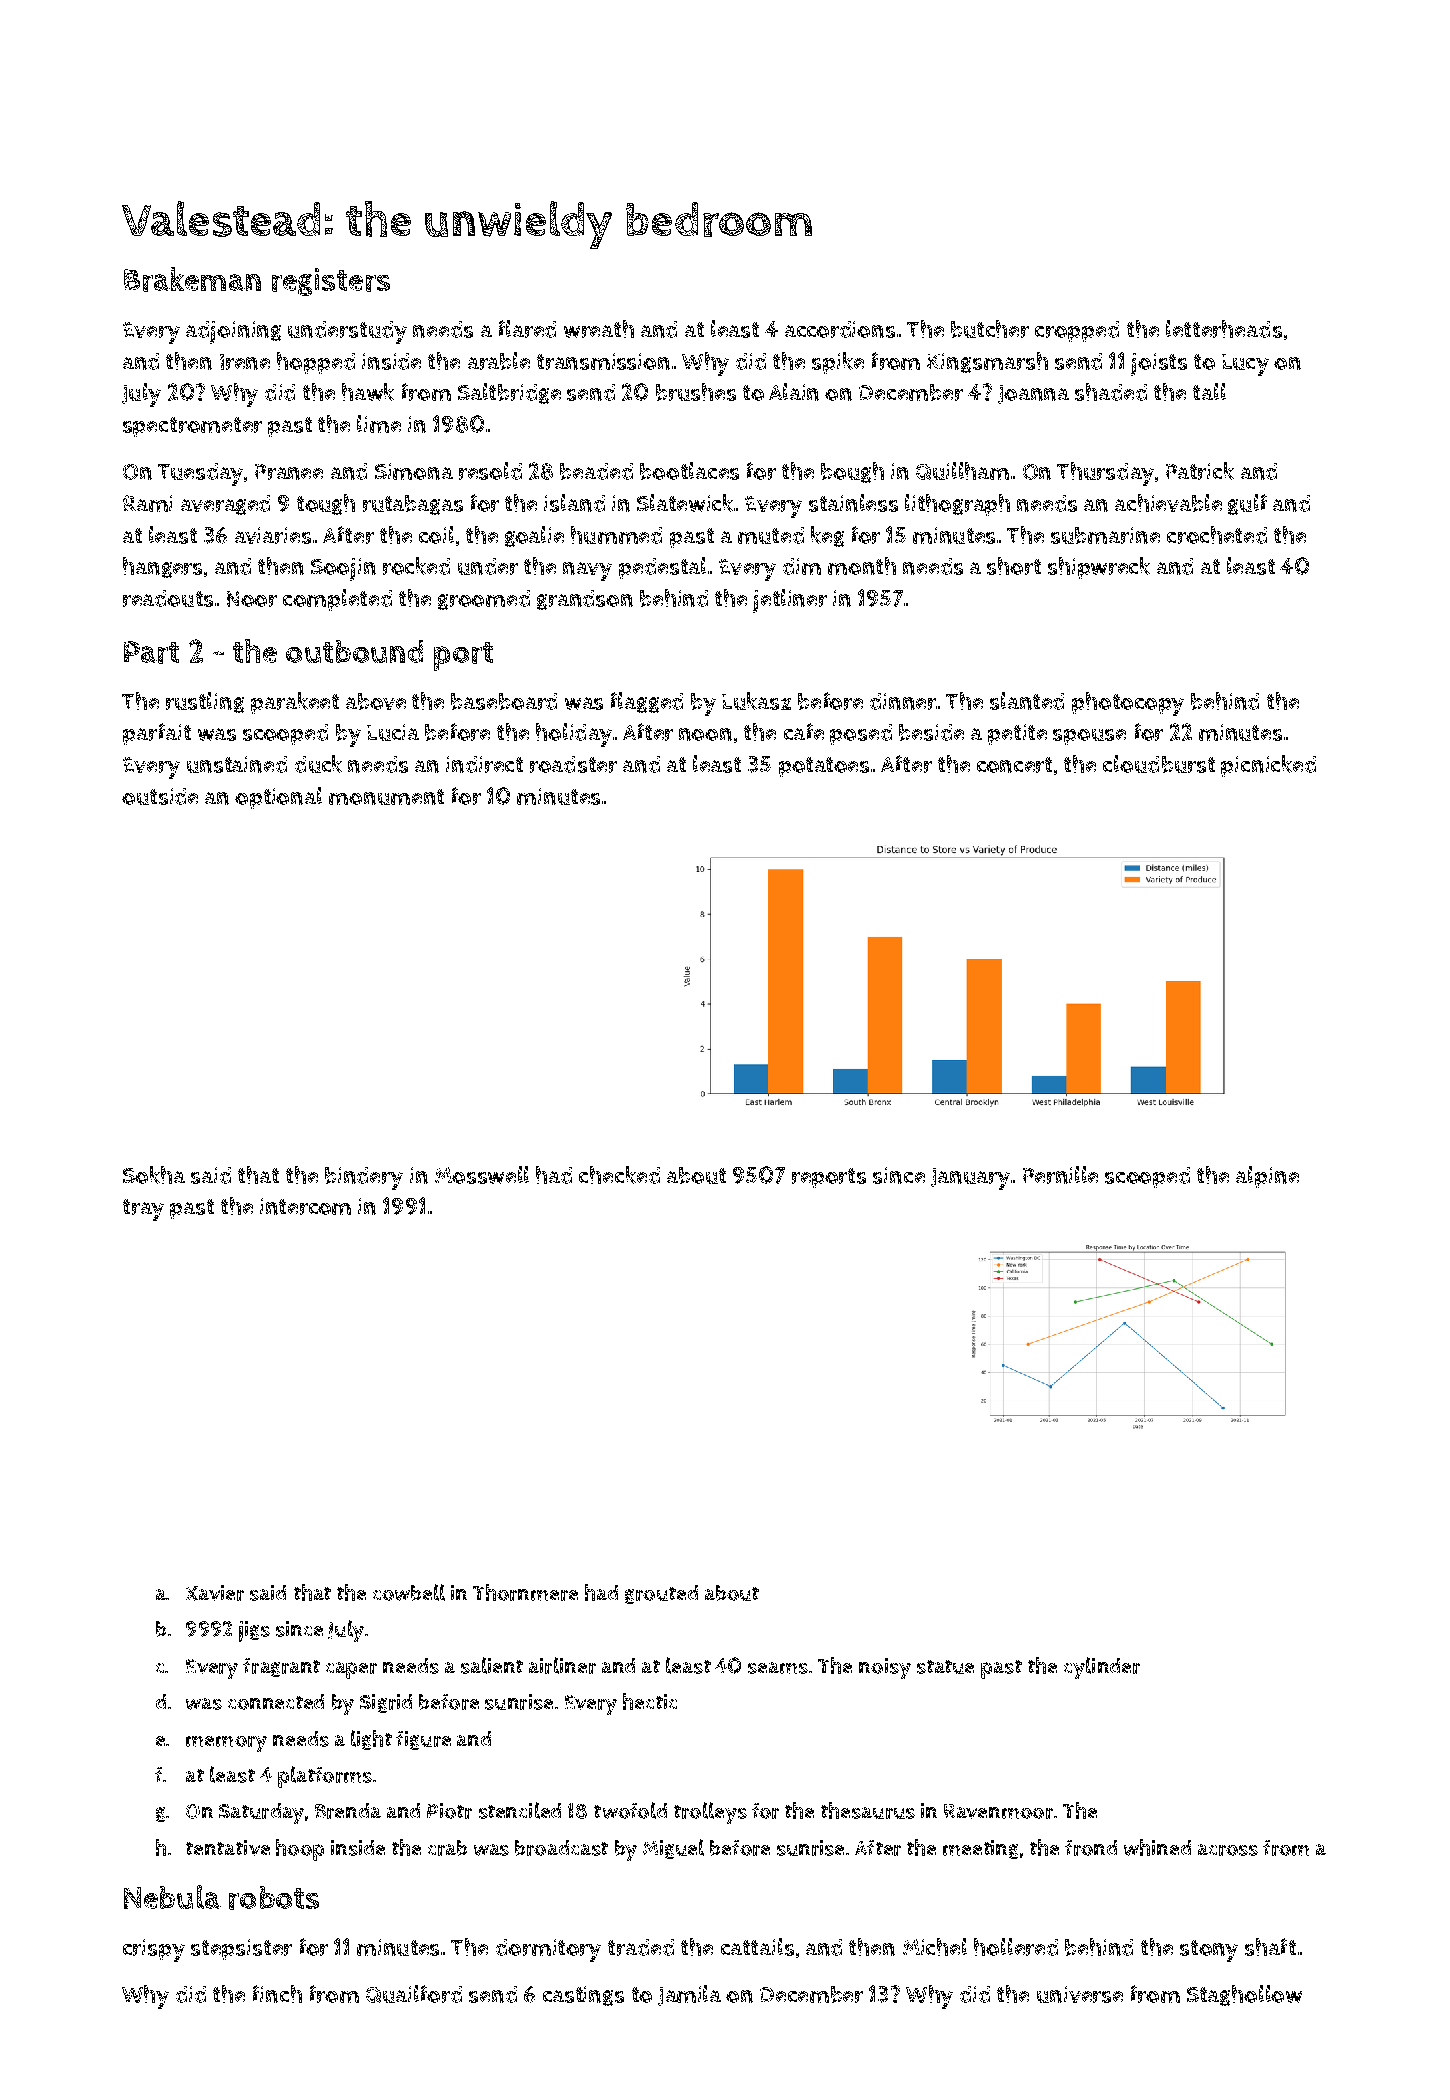  I want to click on intercom, so click(305, 1206).
